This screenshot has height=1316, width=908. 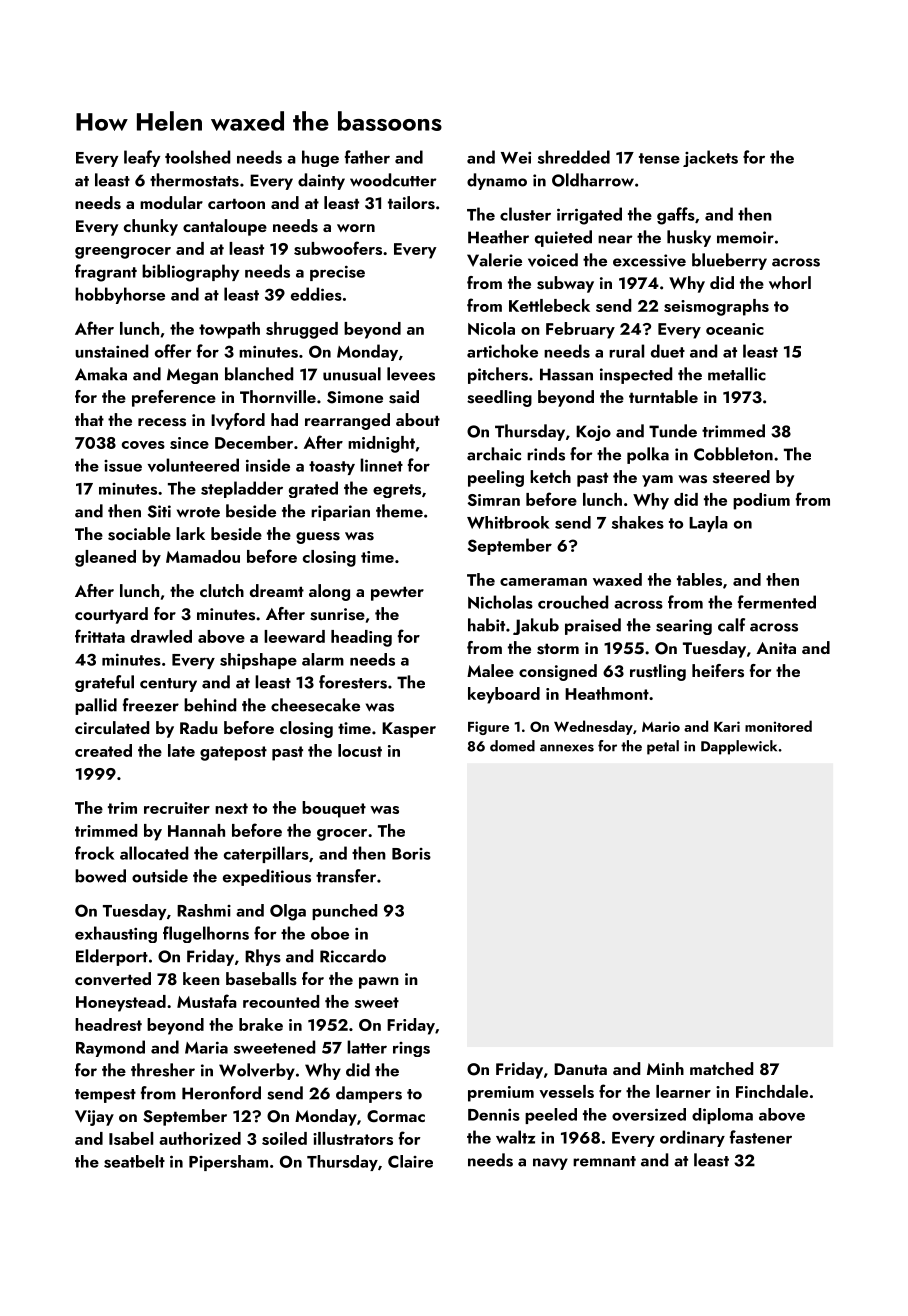 What do you see at coordinates (772, 1091) in the screenshot?
I see `Finchdale` at bounding box center [772, 1091].
